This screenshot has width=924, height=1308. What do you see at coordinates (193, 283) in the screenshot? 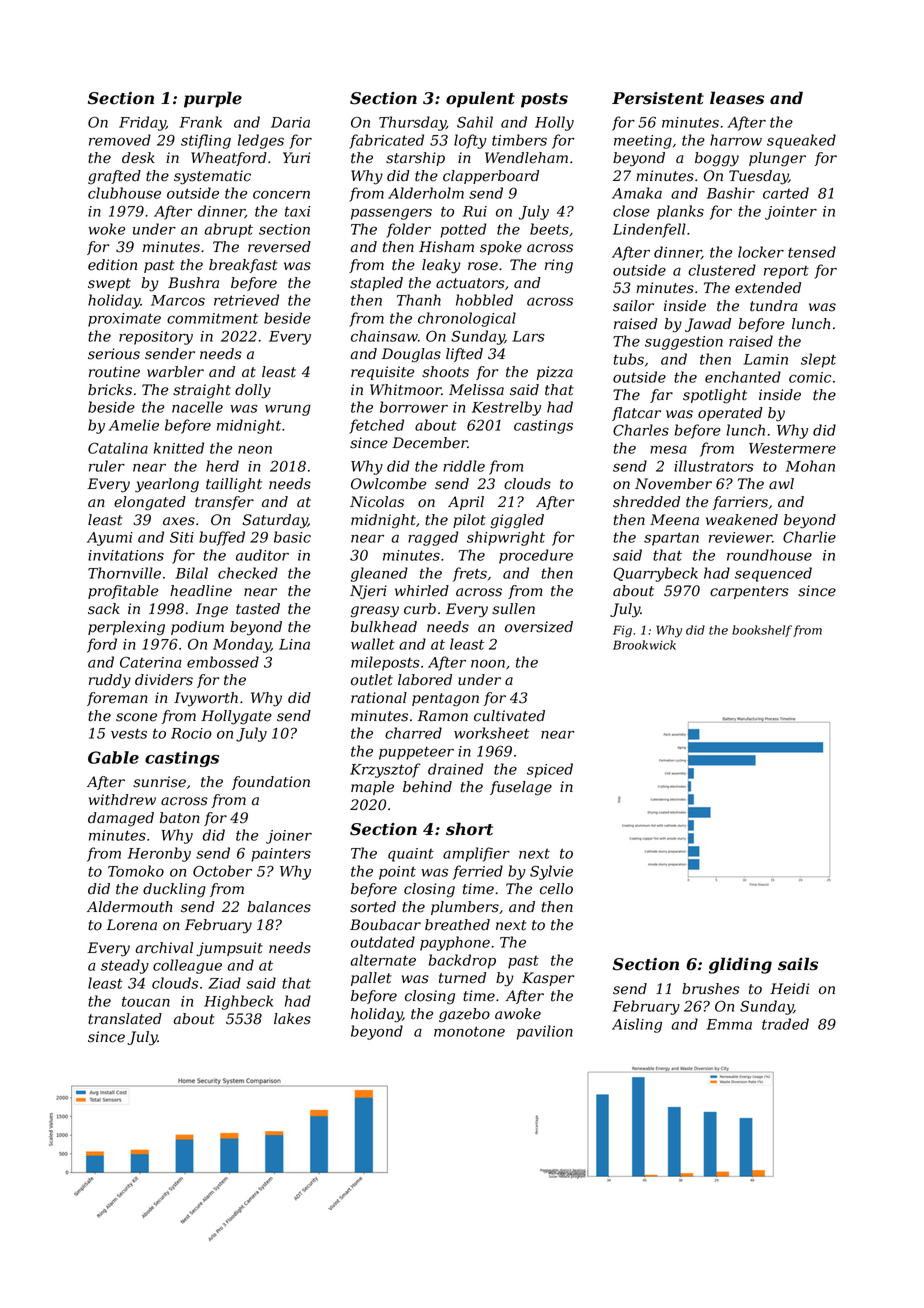
I see `Bushra` at bounding box center [193, 283].
